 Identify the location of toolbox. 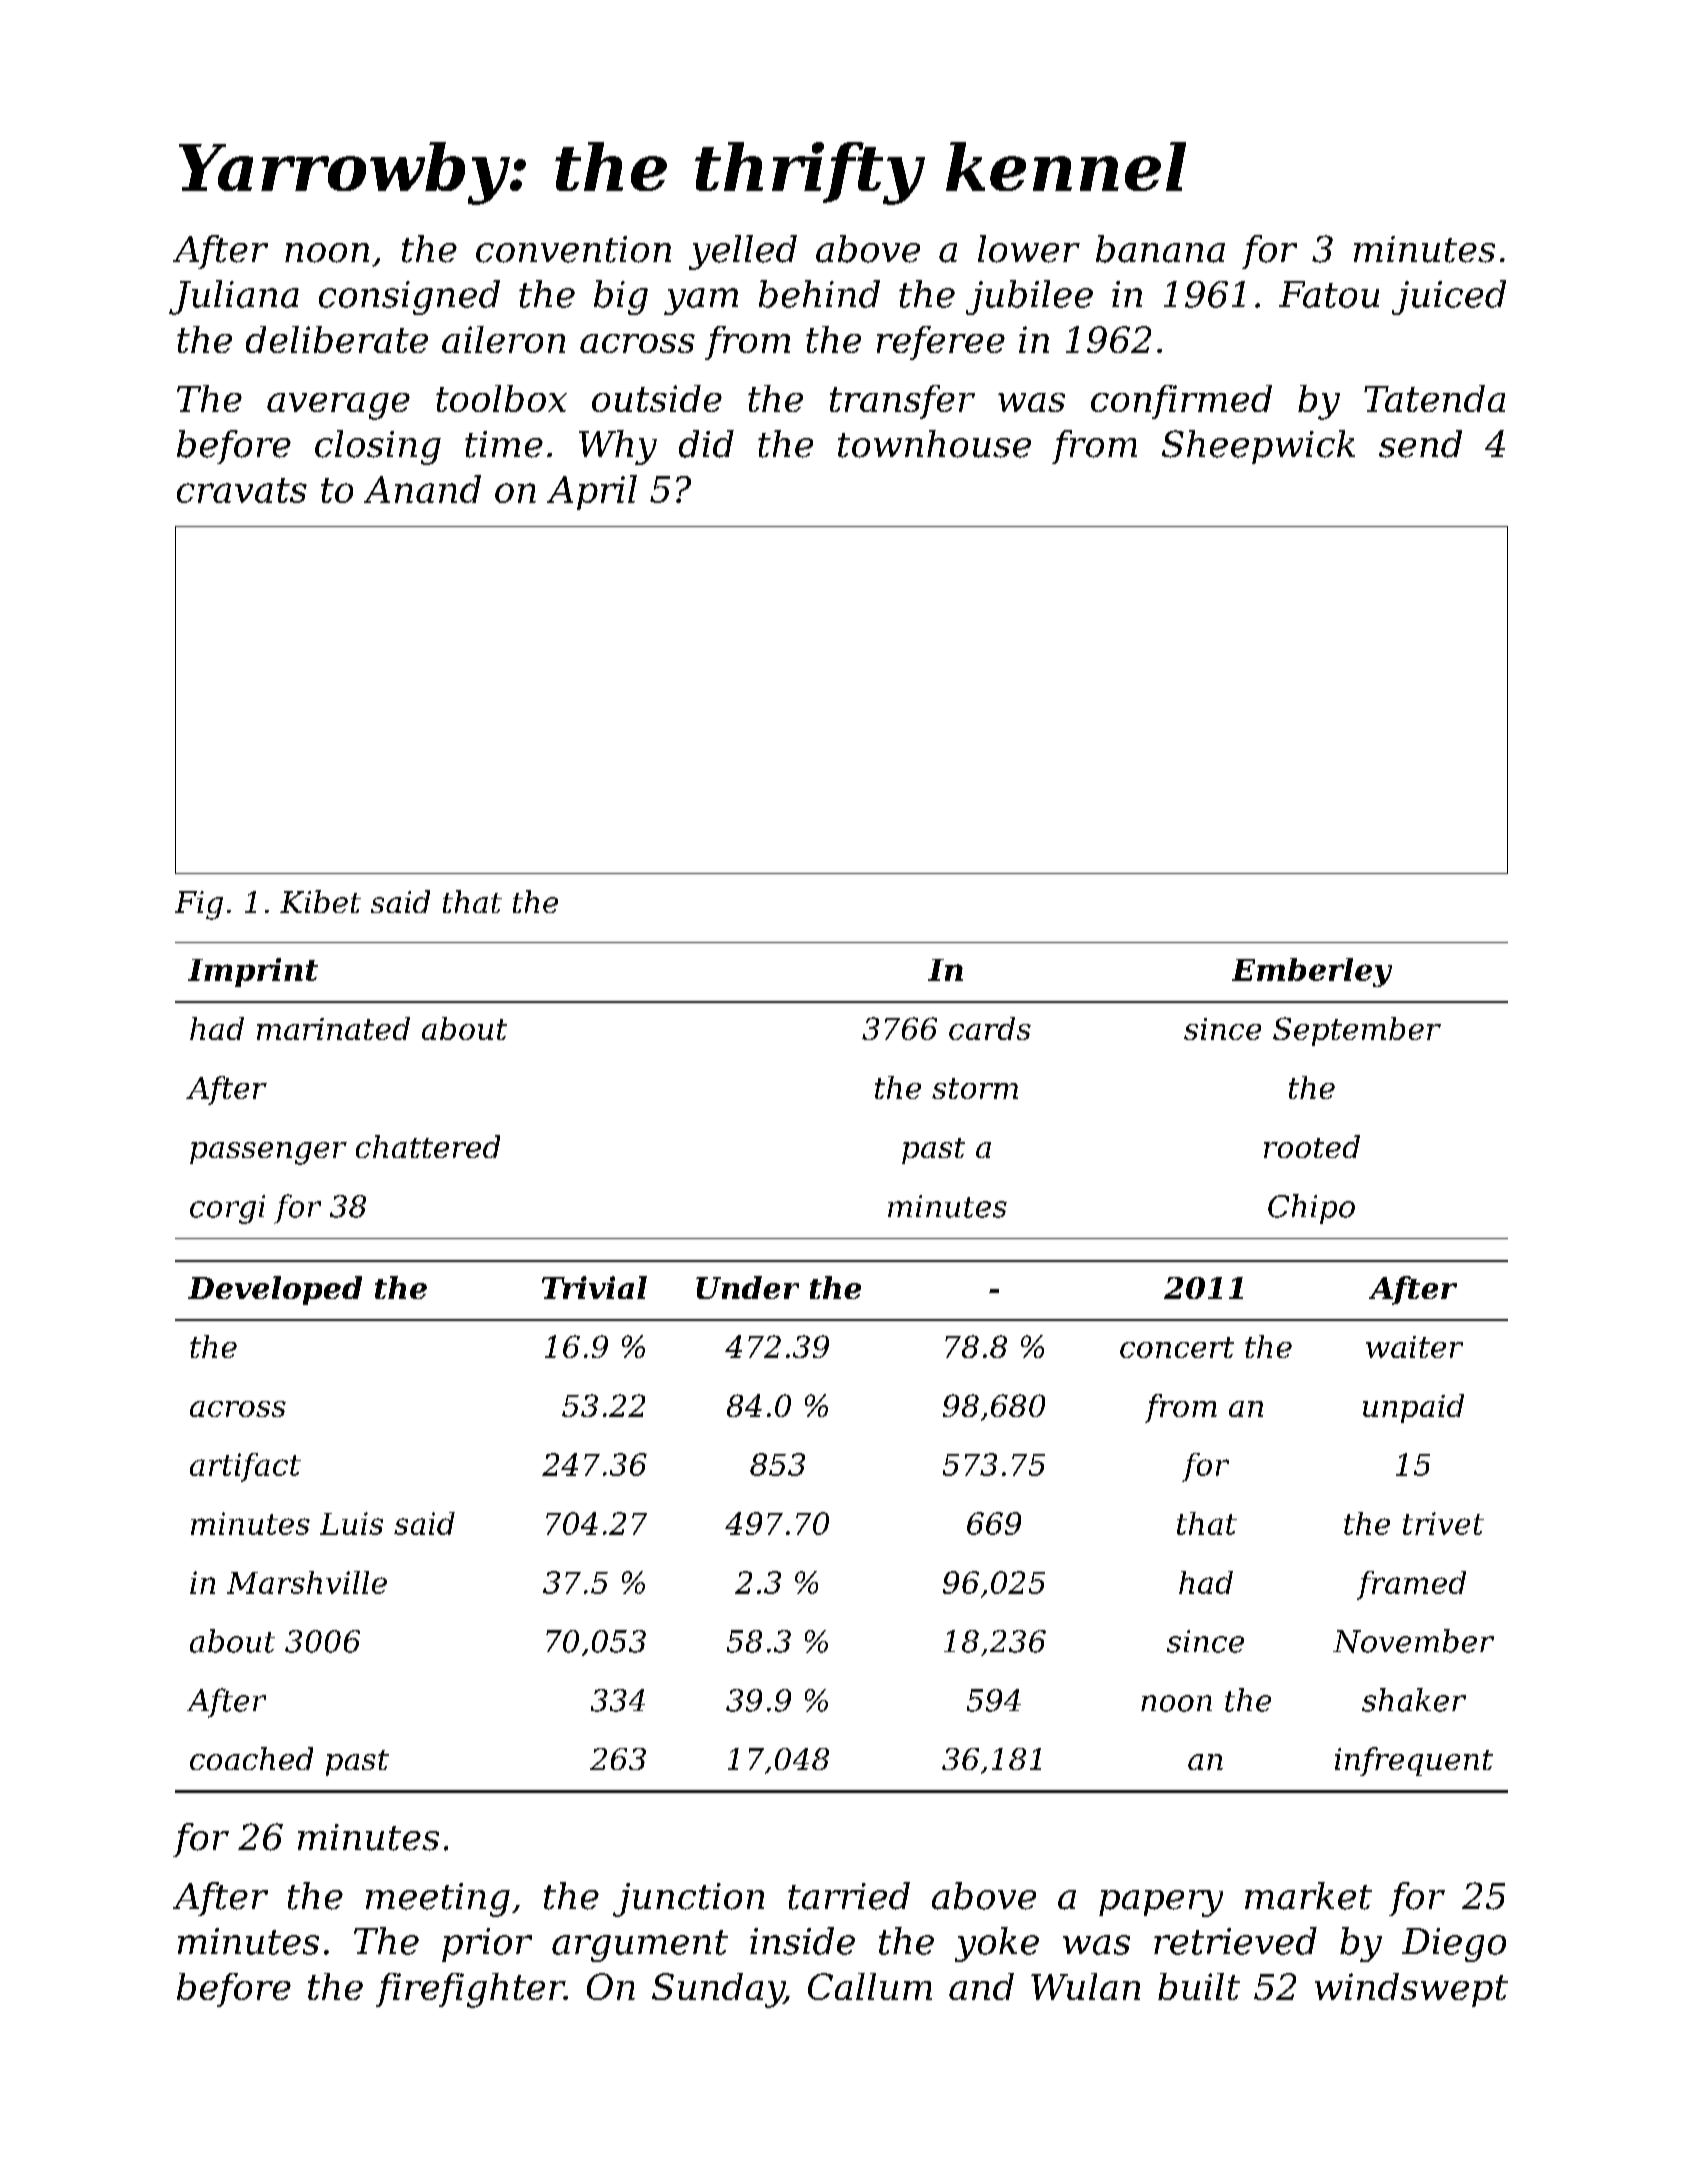
(501, 398).
